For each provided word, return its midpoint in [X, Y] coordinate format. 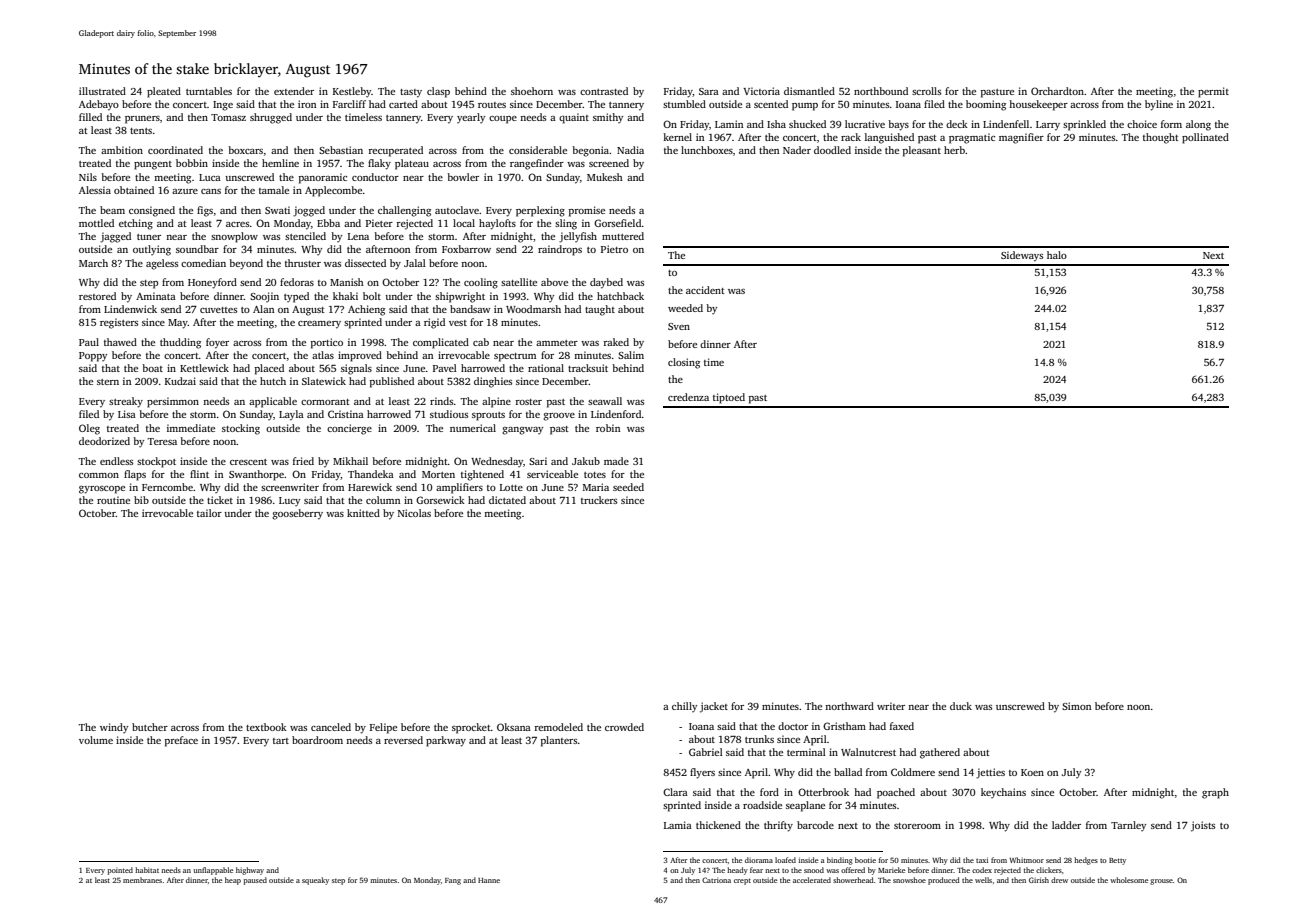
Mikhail [350, 461]
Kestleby [352, 92]
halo [1057, 255]
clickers [1049, 870]
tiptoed [729, 398]
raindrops [560, 250]
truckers [599, 500]
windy [114, 728]
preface [181, 741]
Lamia [678, 825]
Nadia [630, 150]
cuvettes [218, 310]
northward [849, 706]
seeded [628, 487]
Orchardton [1057, 91]
